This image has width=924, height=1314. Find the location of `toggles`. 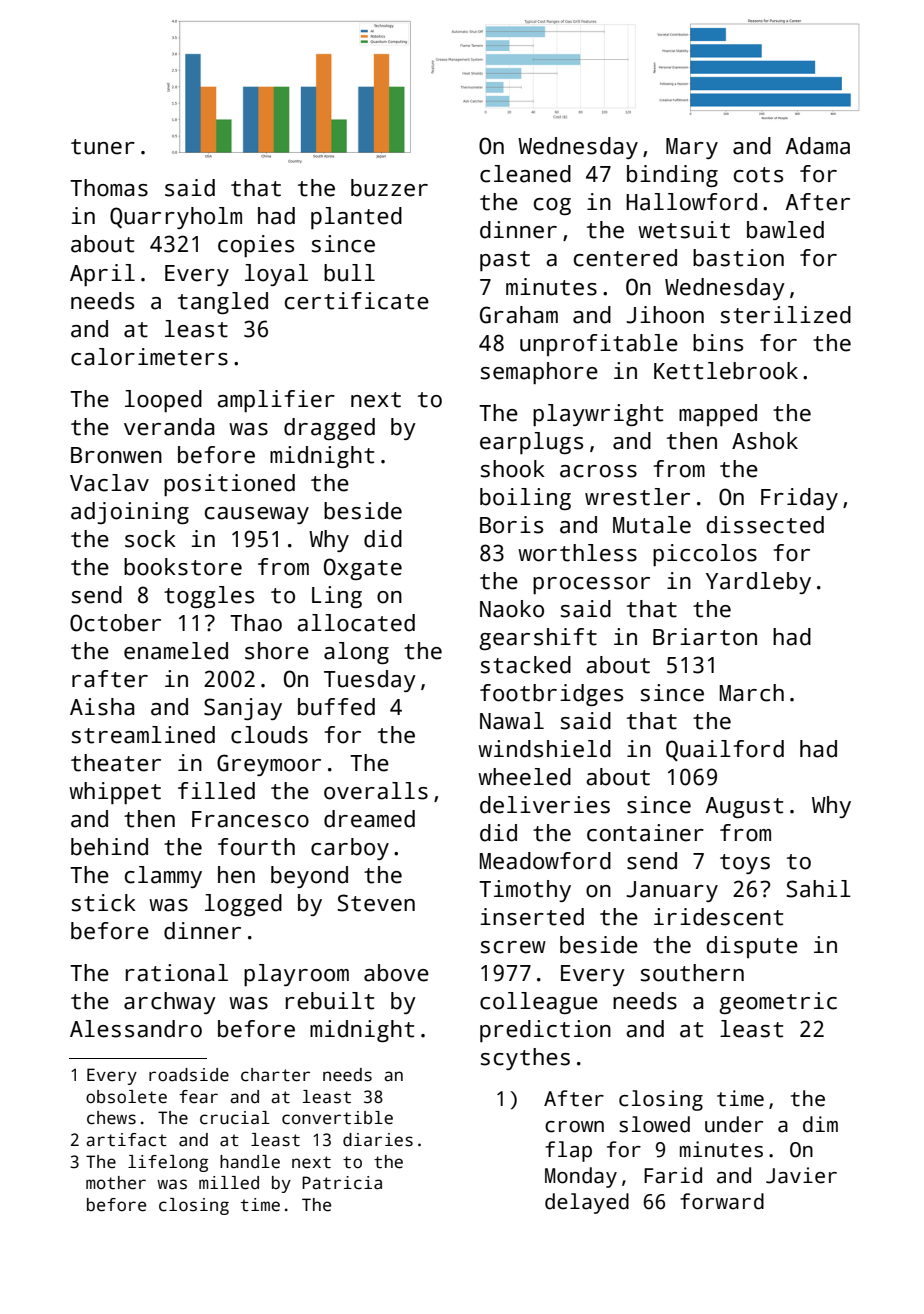

toggles is located at coordinates (209, 597).
